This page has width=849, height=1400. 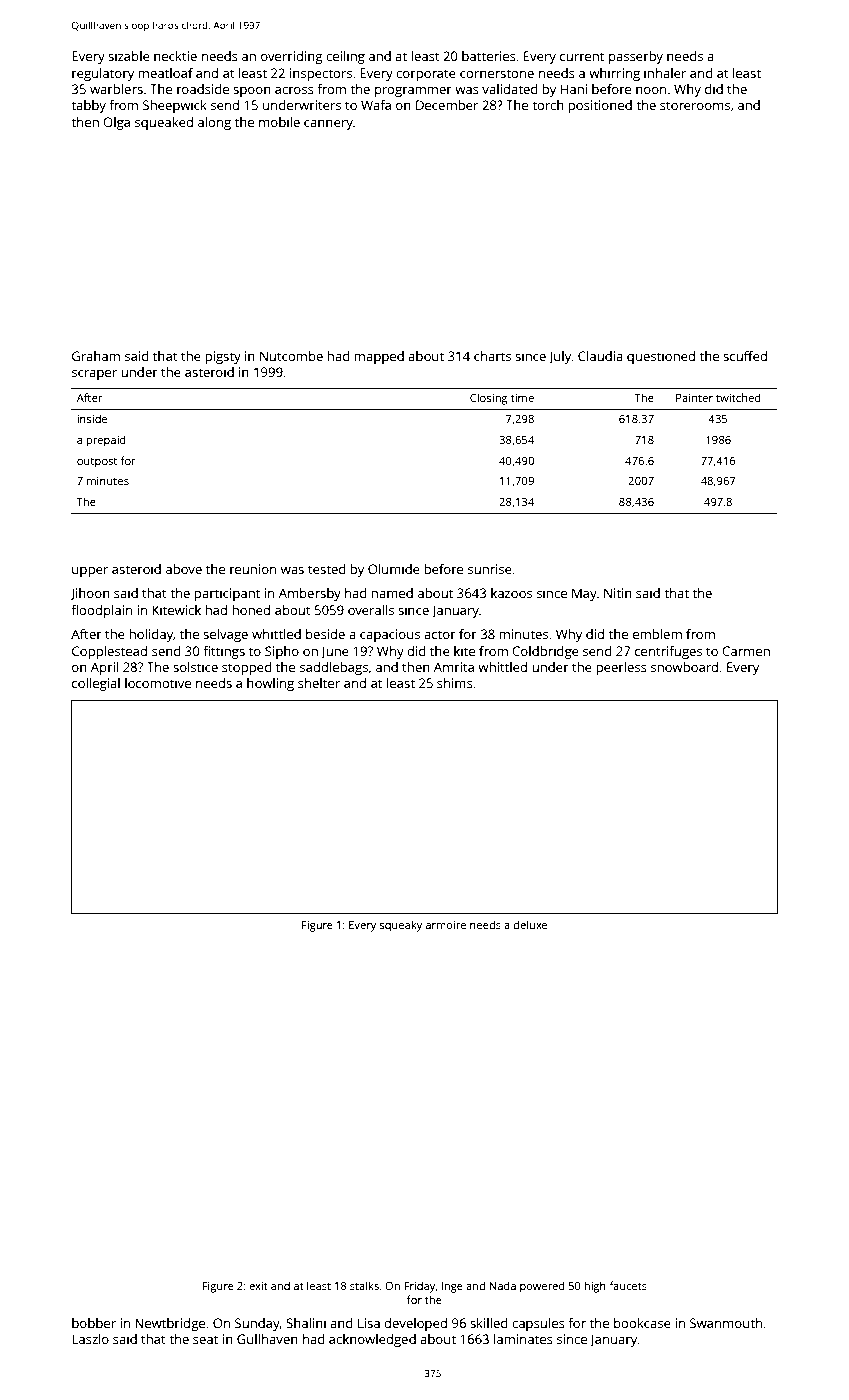 I want to click on passerby, so click(x=636, y=57).
